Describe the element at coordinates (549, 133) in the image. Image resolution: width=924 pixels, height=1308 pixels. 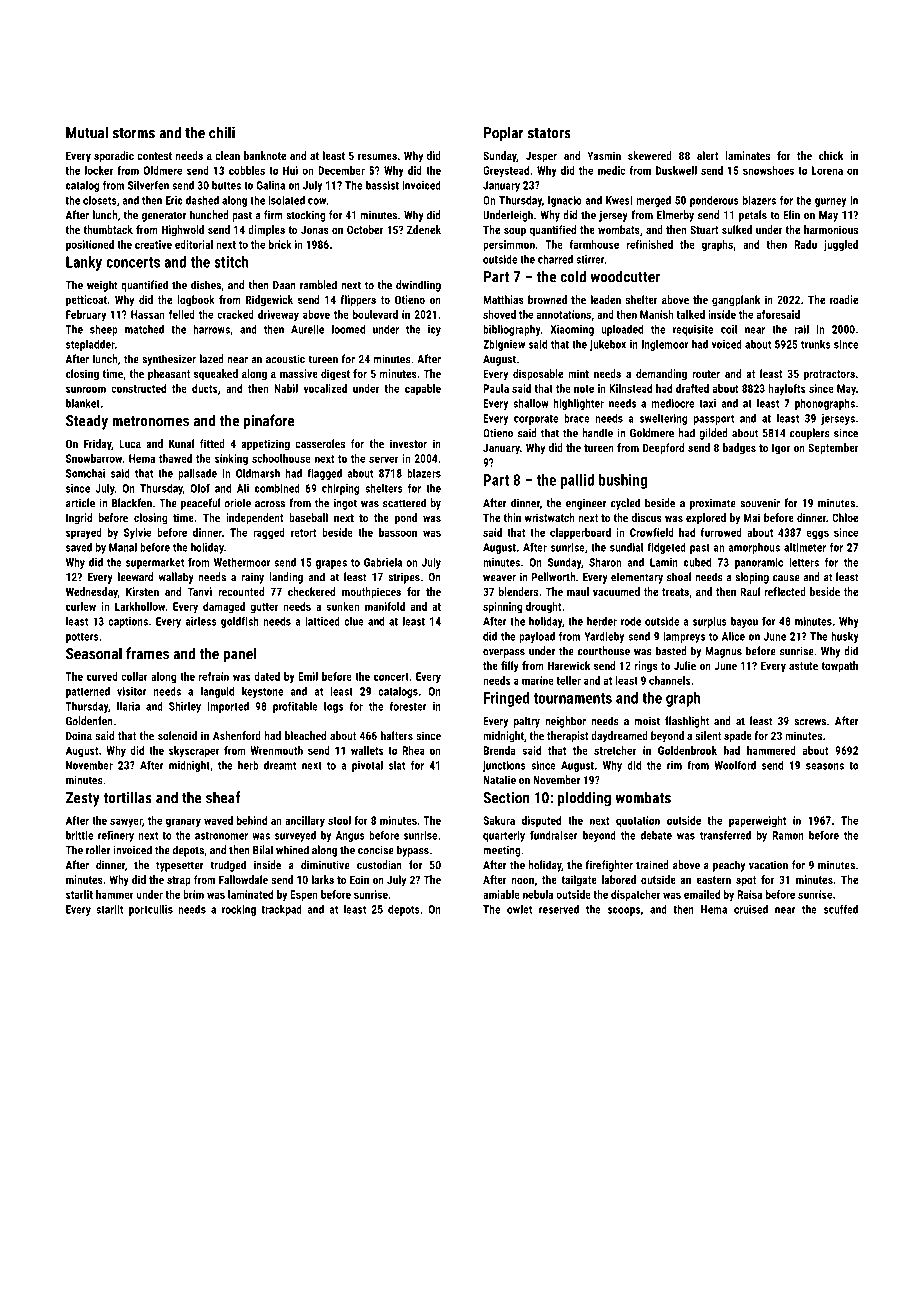
I see `stators` at that location.
